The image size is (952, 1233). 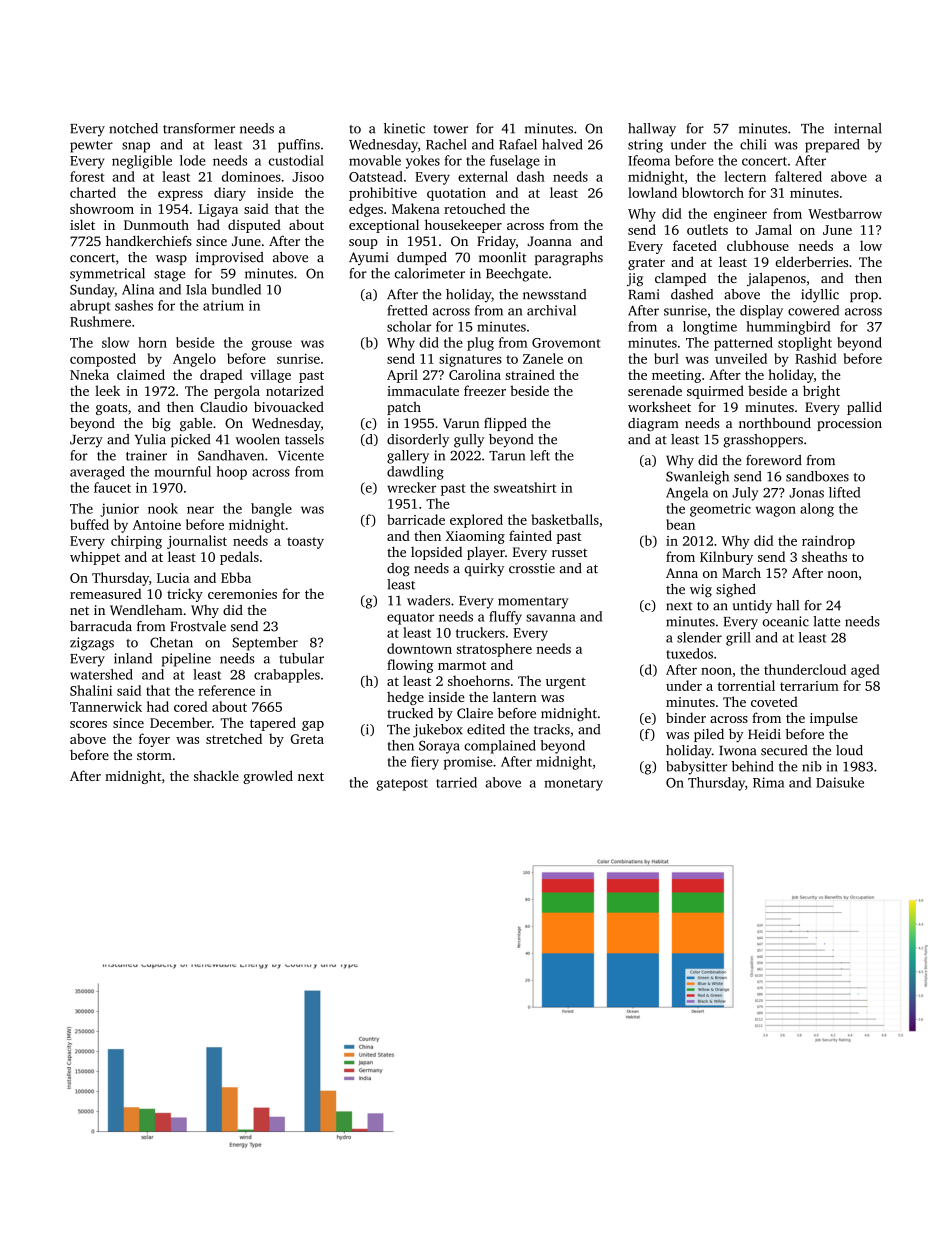 What do you see at coordinates (676, 376) in the image?
I see `meeting` at bounding box center [676, 376].
